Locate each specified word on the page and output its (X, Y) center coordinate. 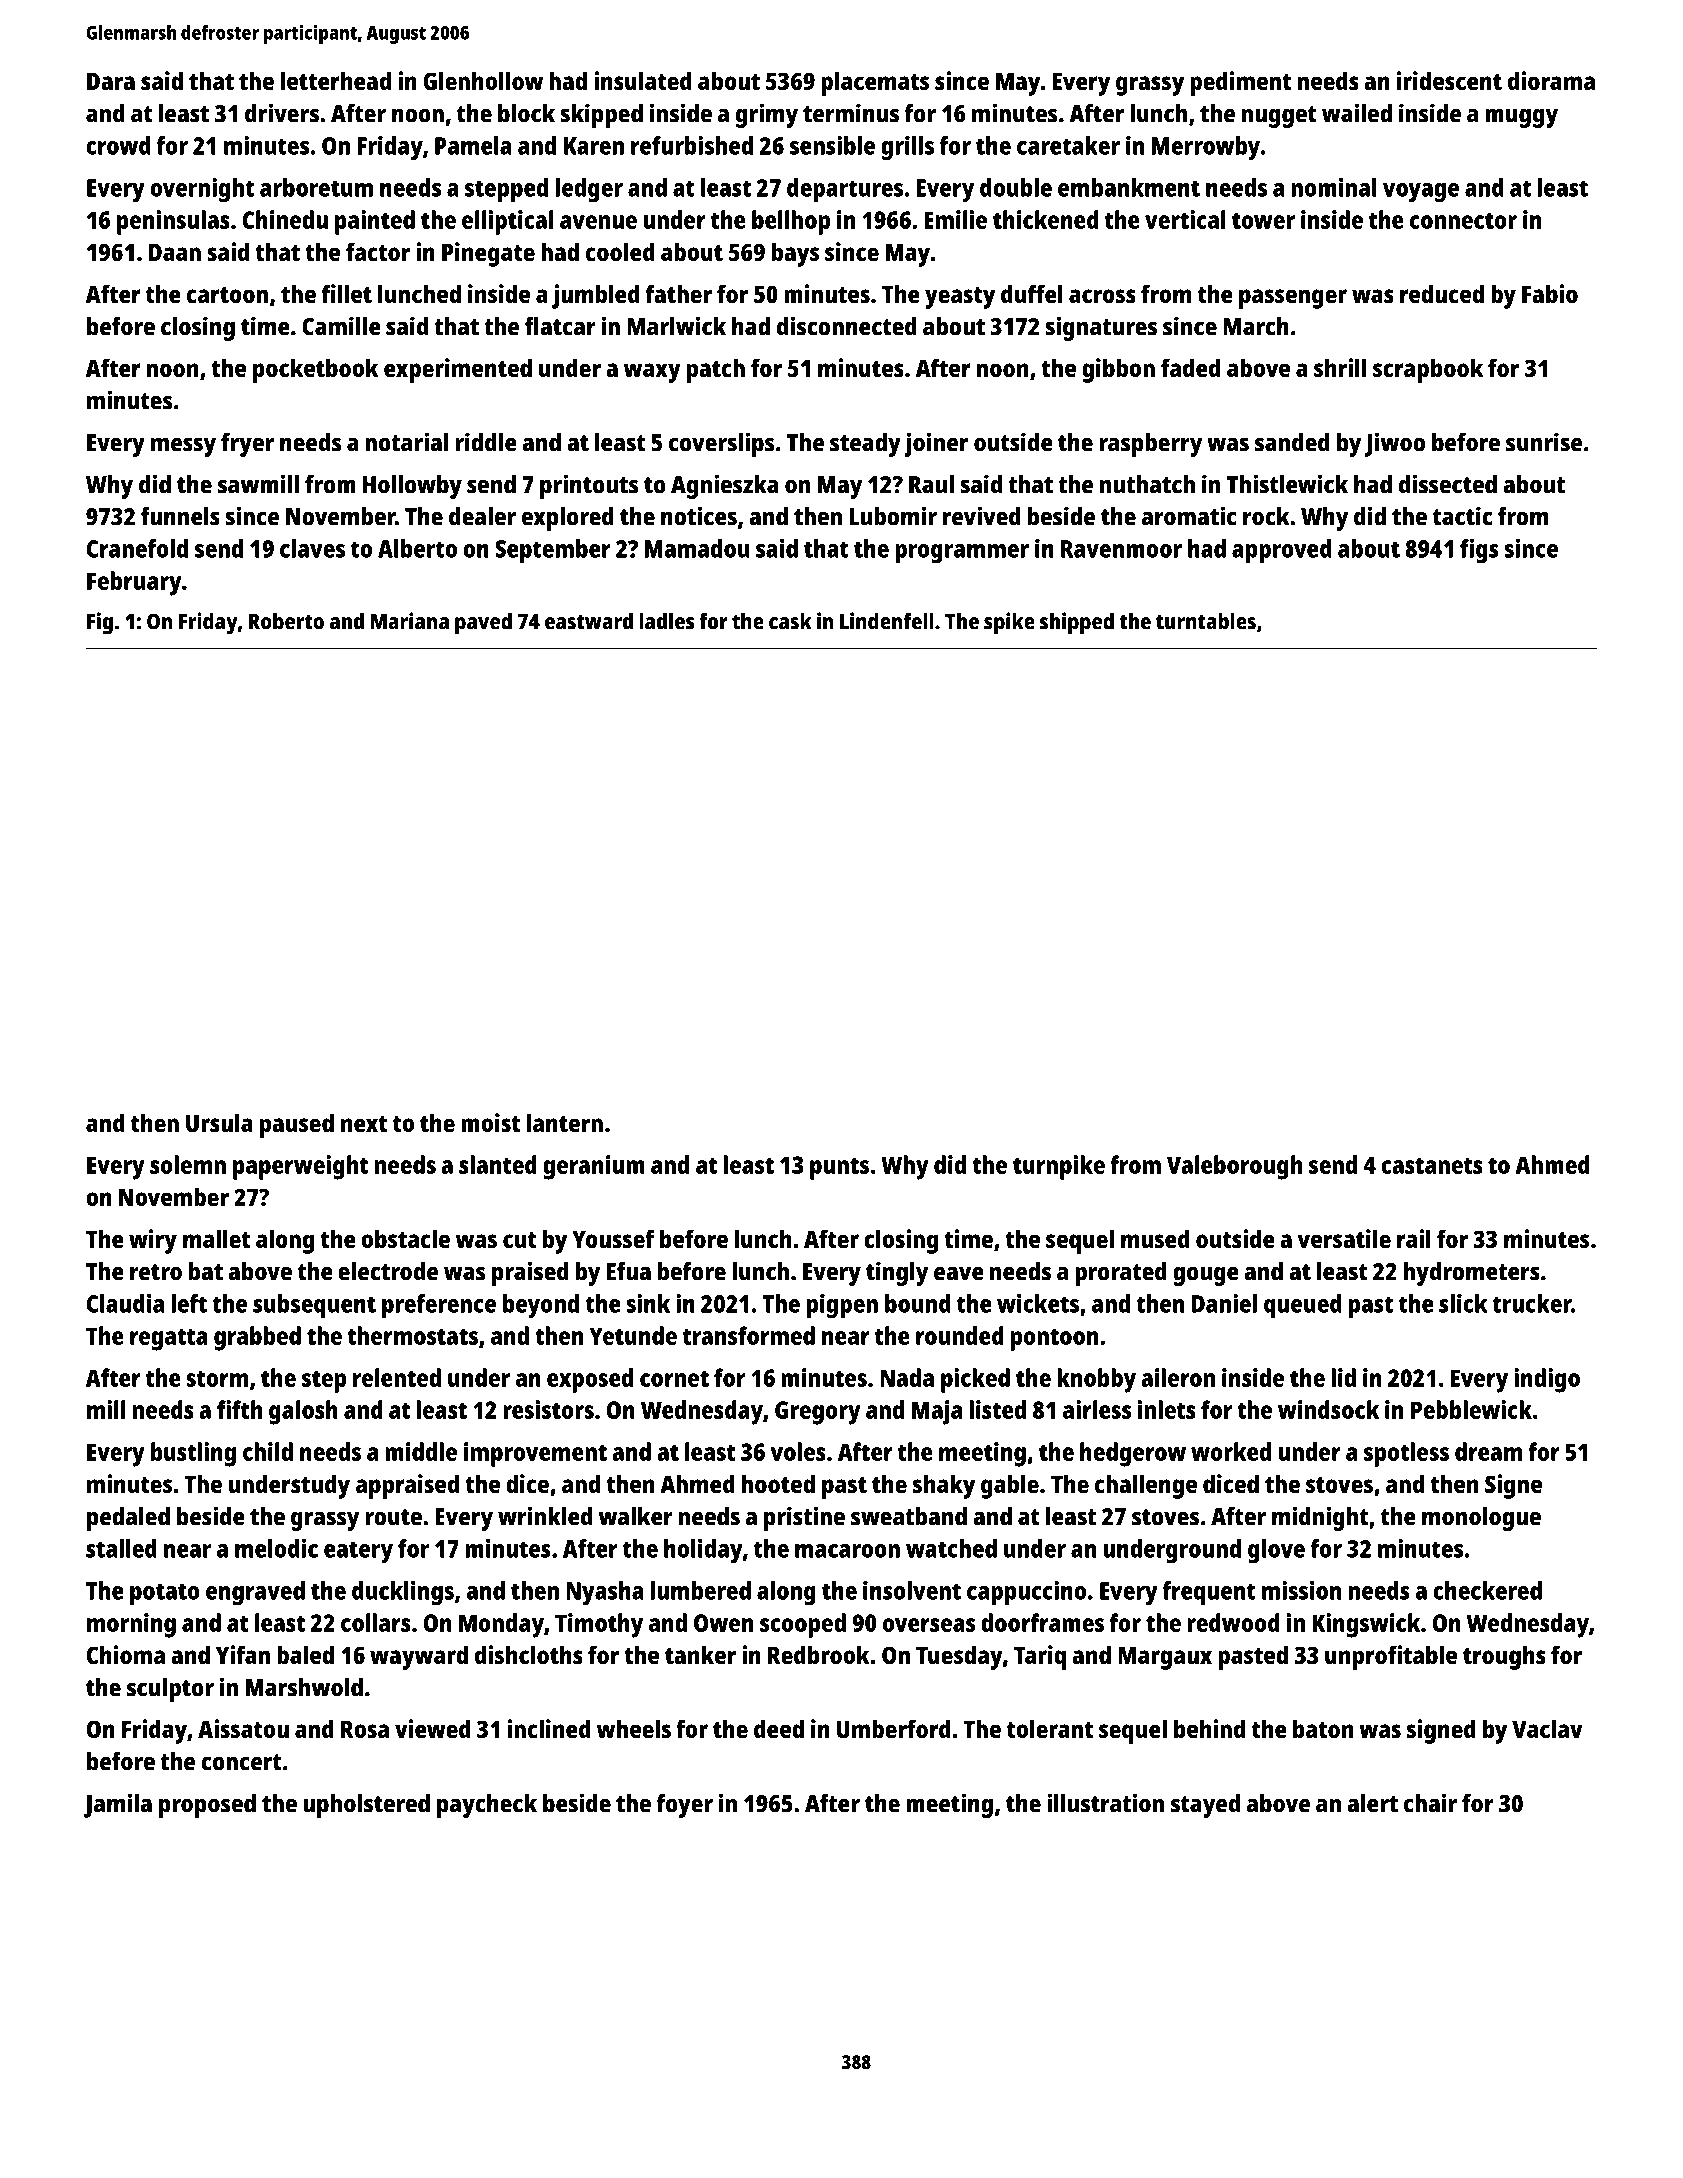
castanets (1432, 1166)
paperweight (300, 1167)
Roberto (286, 621)
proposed (207, 1806)
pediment (1240, 83)
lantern (565, 1122)
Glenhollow (483, 80)
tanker (700, 1654)
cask (790, 621)
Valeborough (1234, 1167)
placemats (875, 83)
